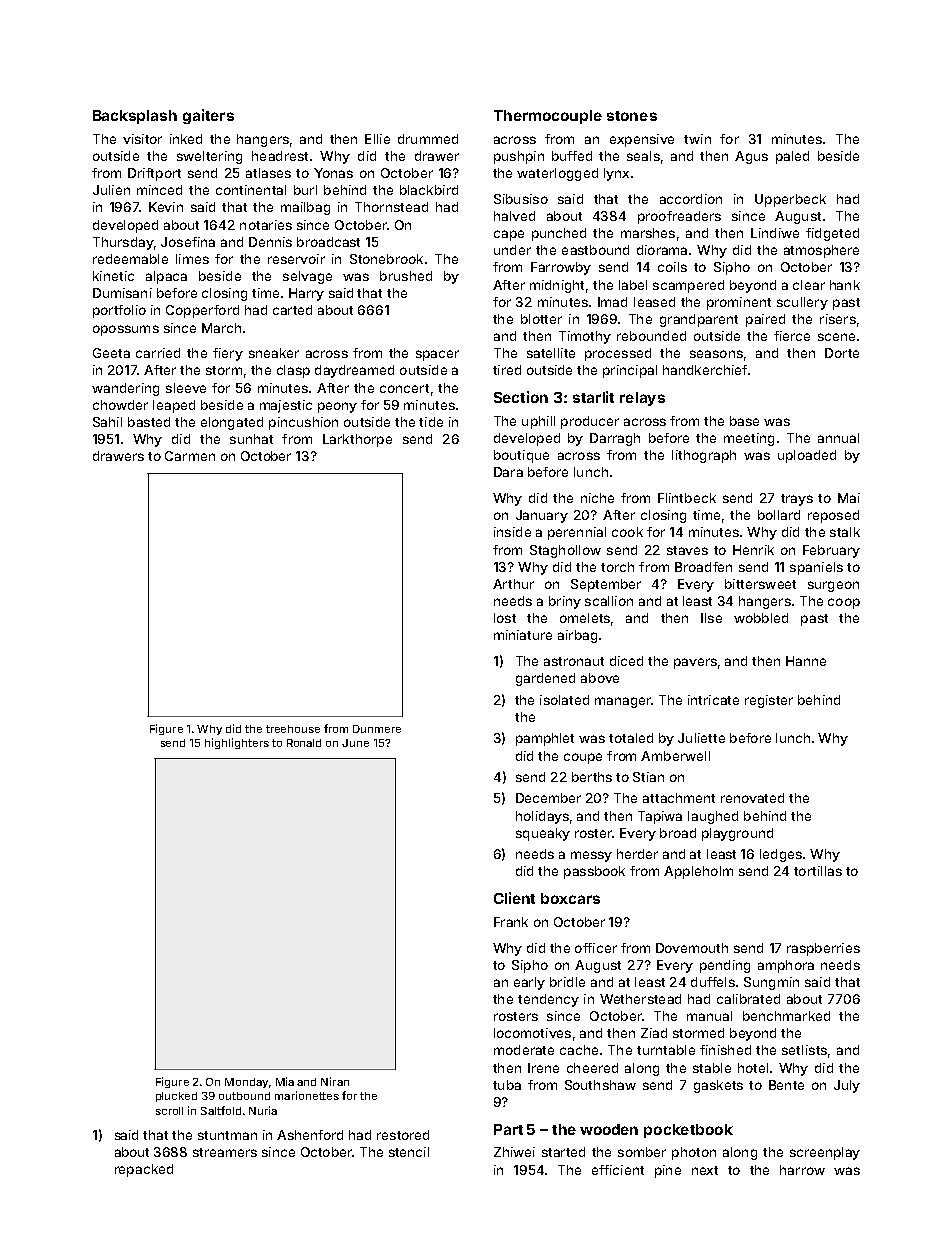  I want to click on plucked, so click(176, 1097).
